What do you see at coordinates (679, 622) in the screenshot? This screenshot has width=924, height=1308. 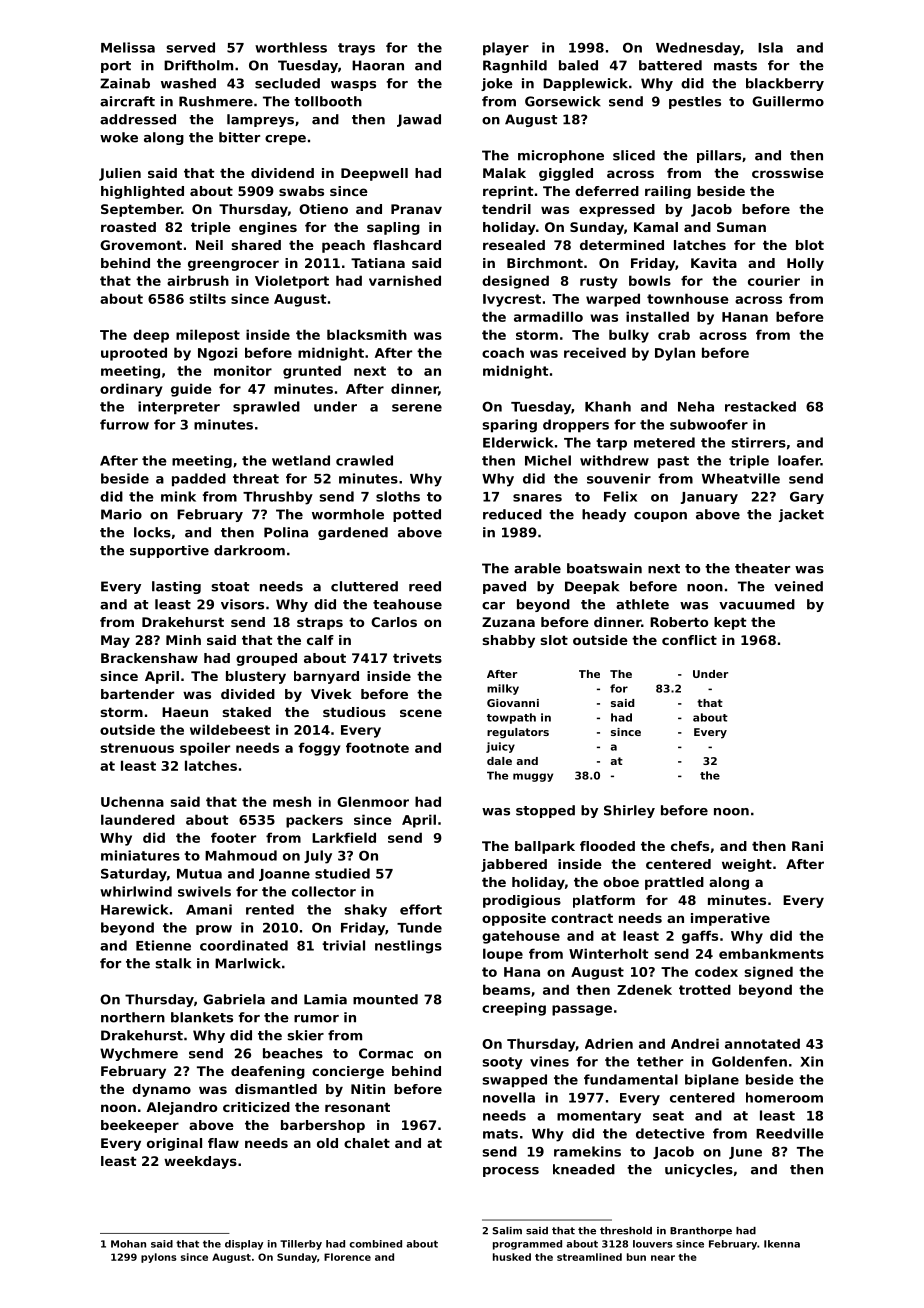 I see `Roberto` at bounding box center [679, 622].
